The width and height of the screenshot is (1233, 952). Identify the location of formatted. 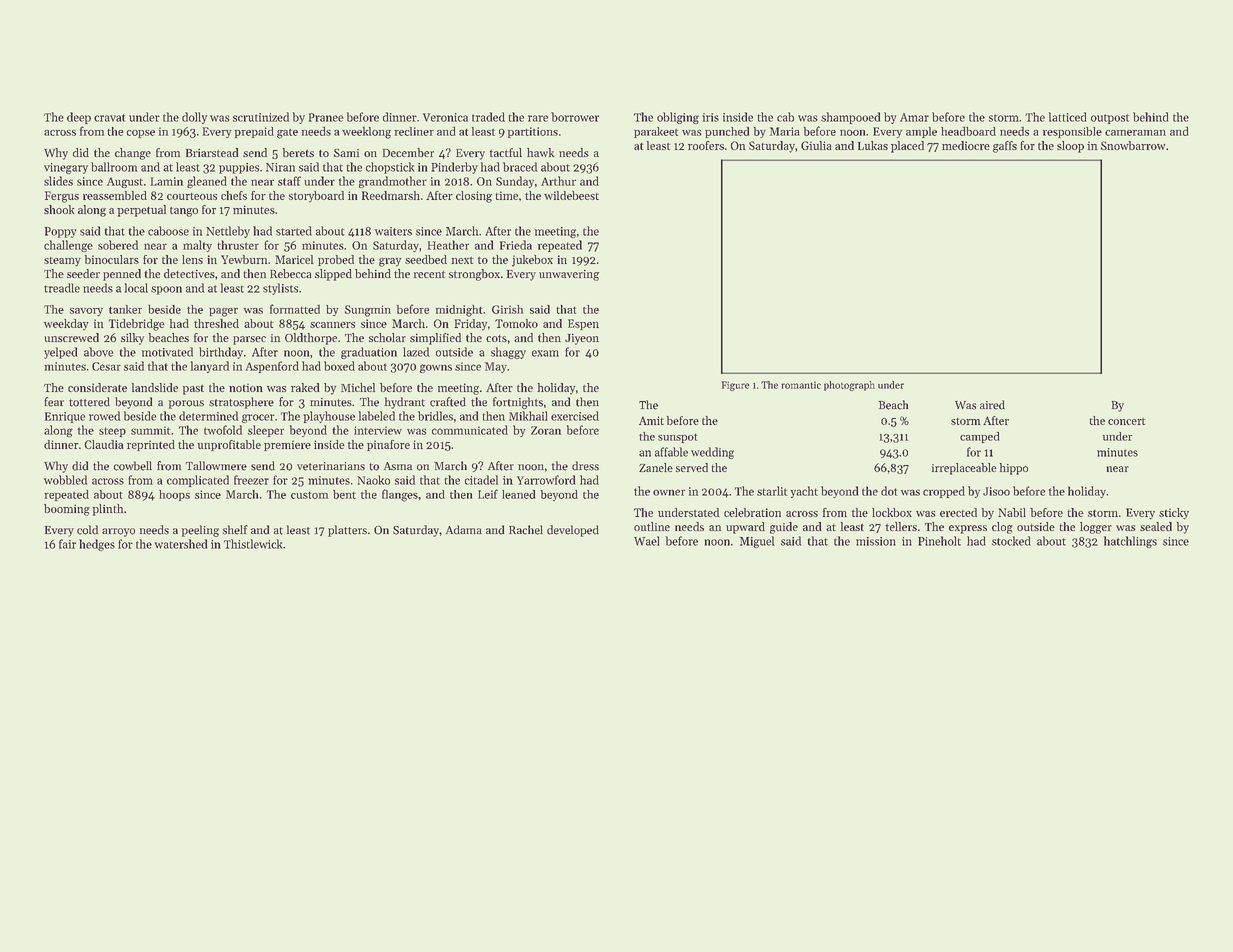
(295, 309).
